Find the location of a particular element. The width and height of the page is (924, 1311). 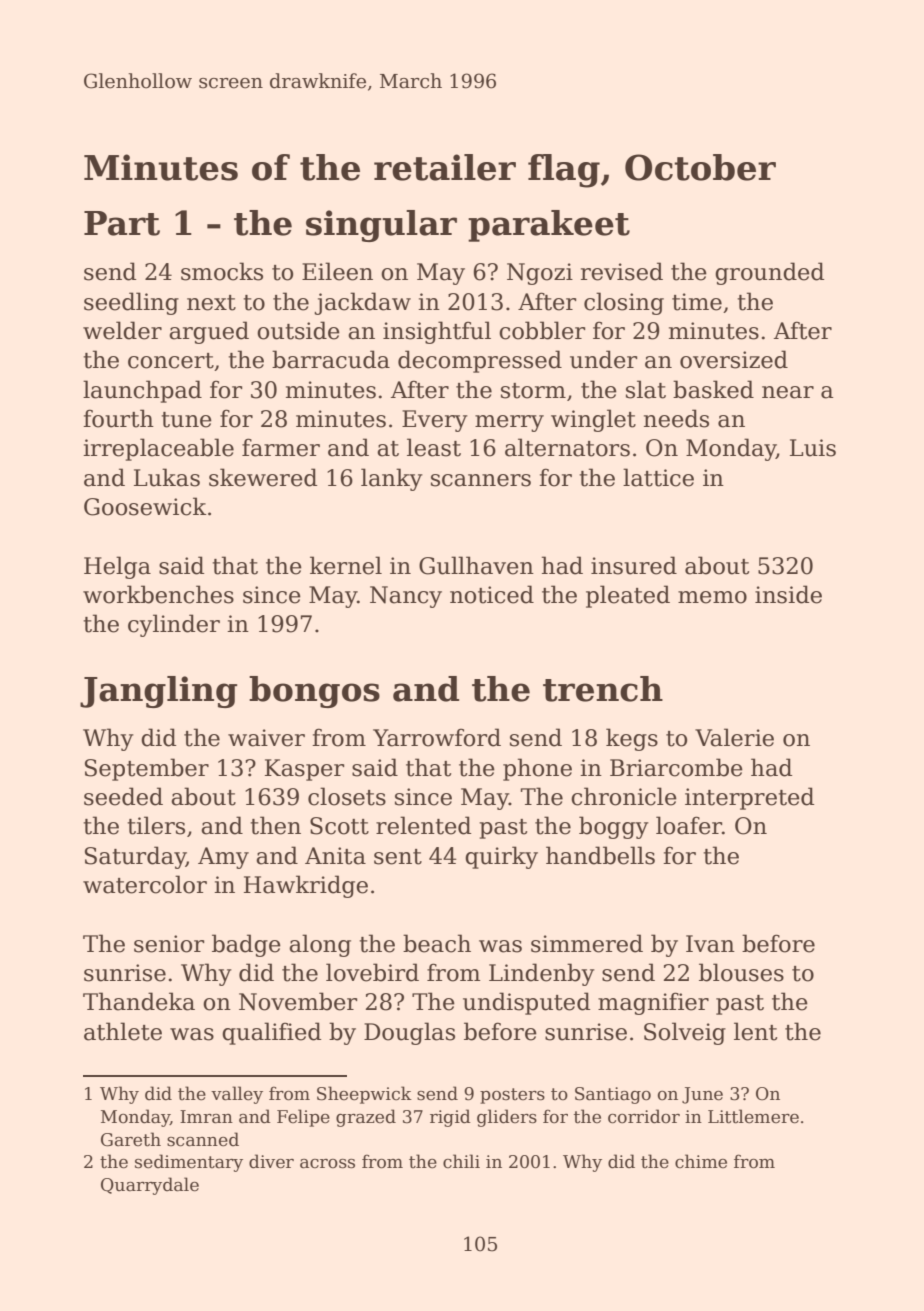

parakeet is located at coordinates (549, 226).
